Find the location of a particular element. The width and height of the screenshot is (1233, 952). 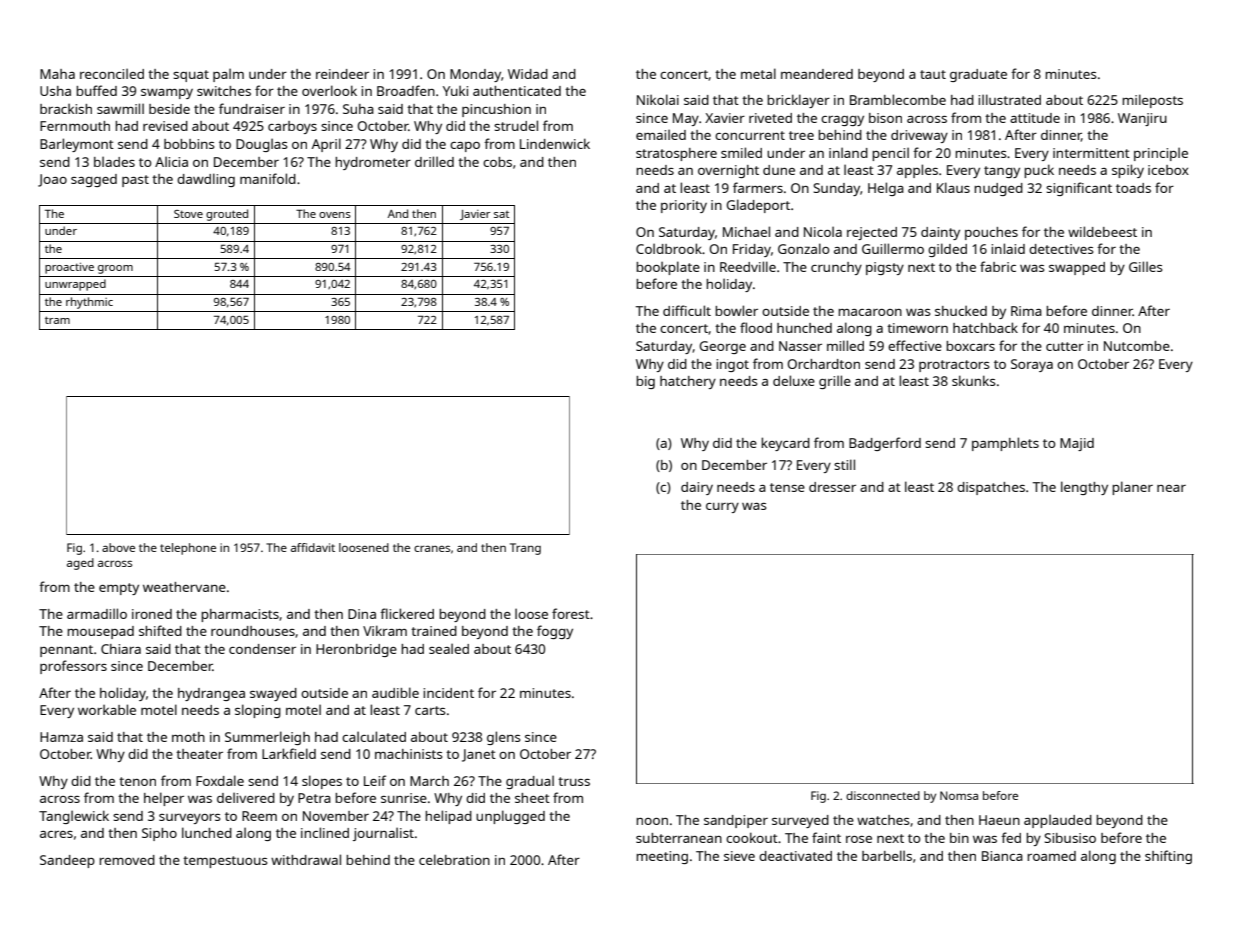

hatchery is located at coordinates (688, 382).
